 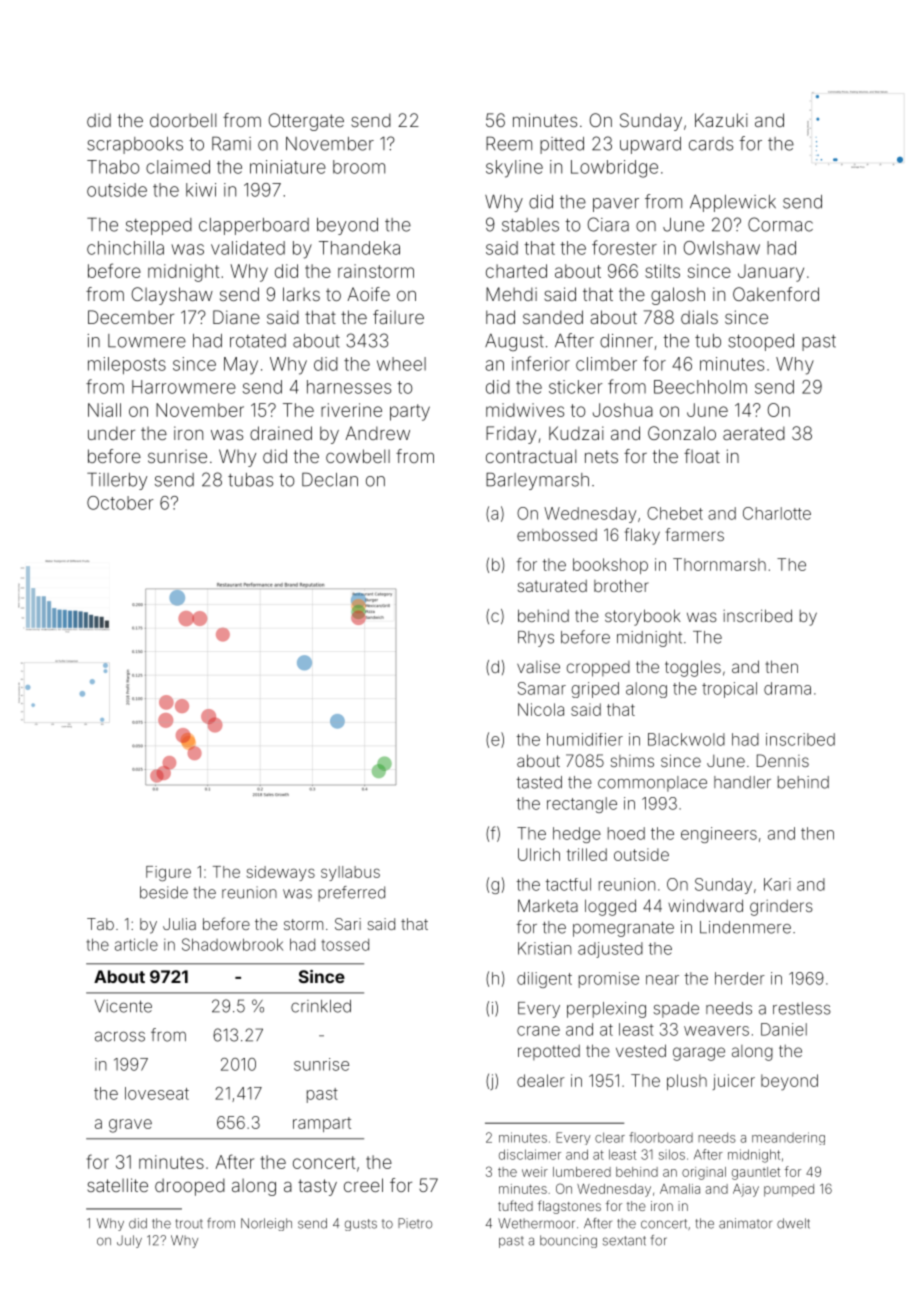 I want to click on Kudzai, so click(x=576, y=433).
